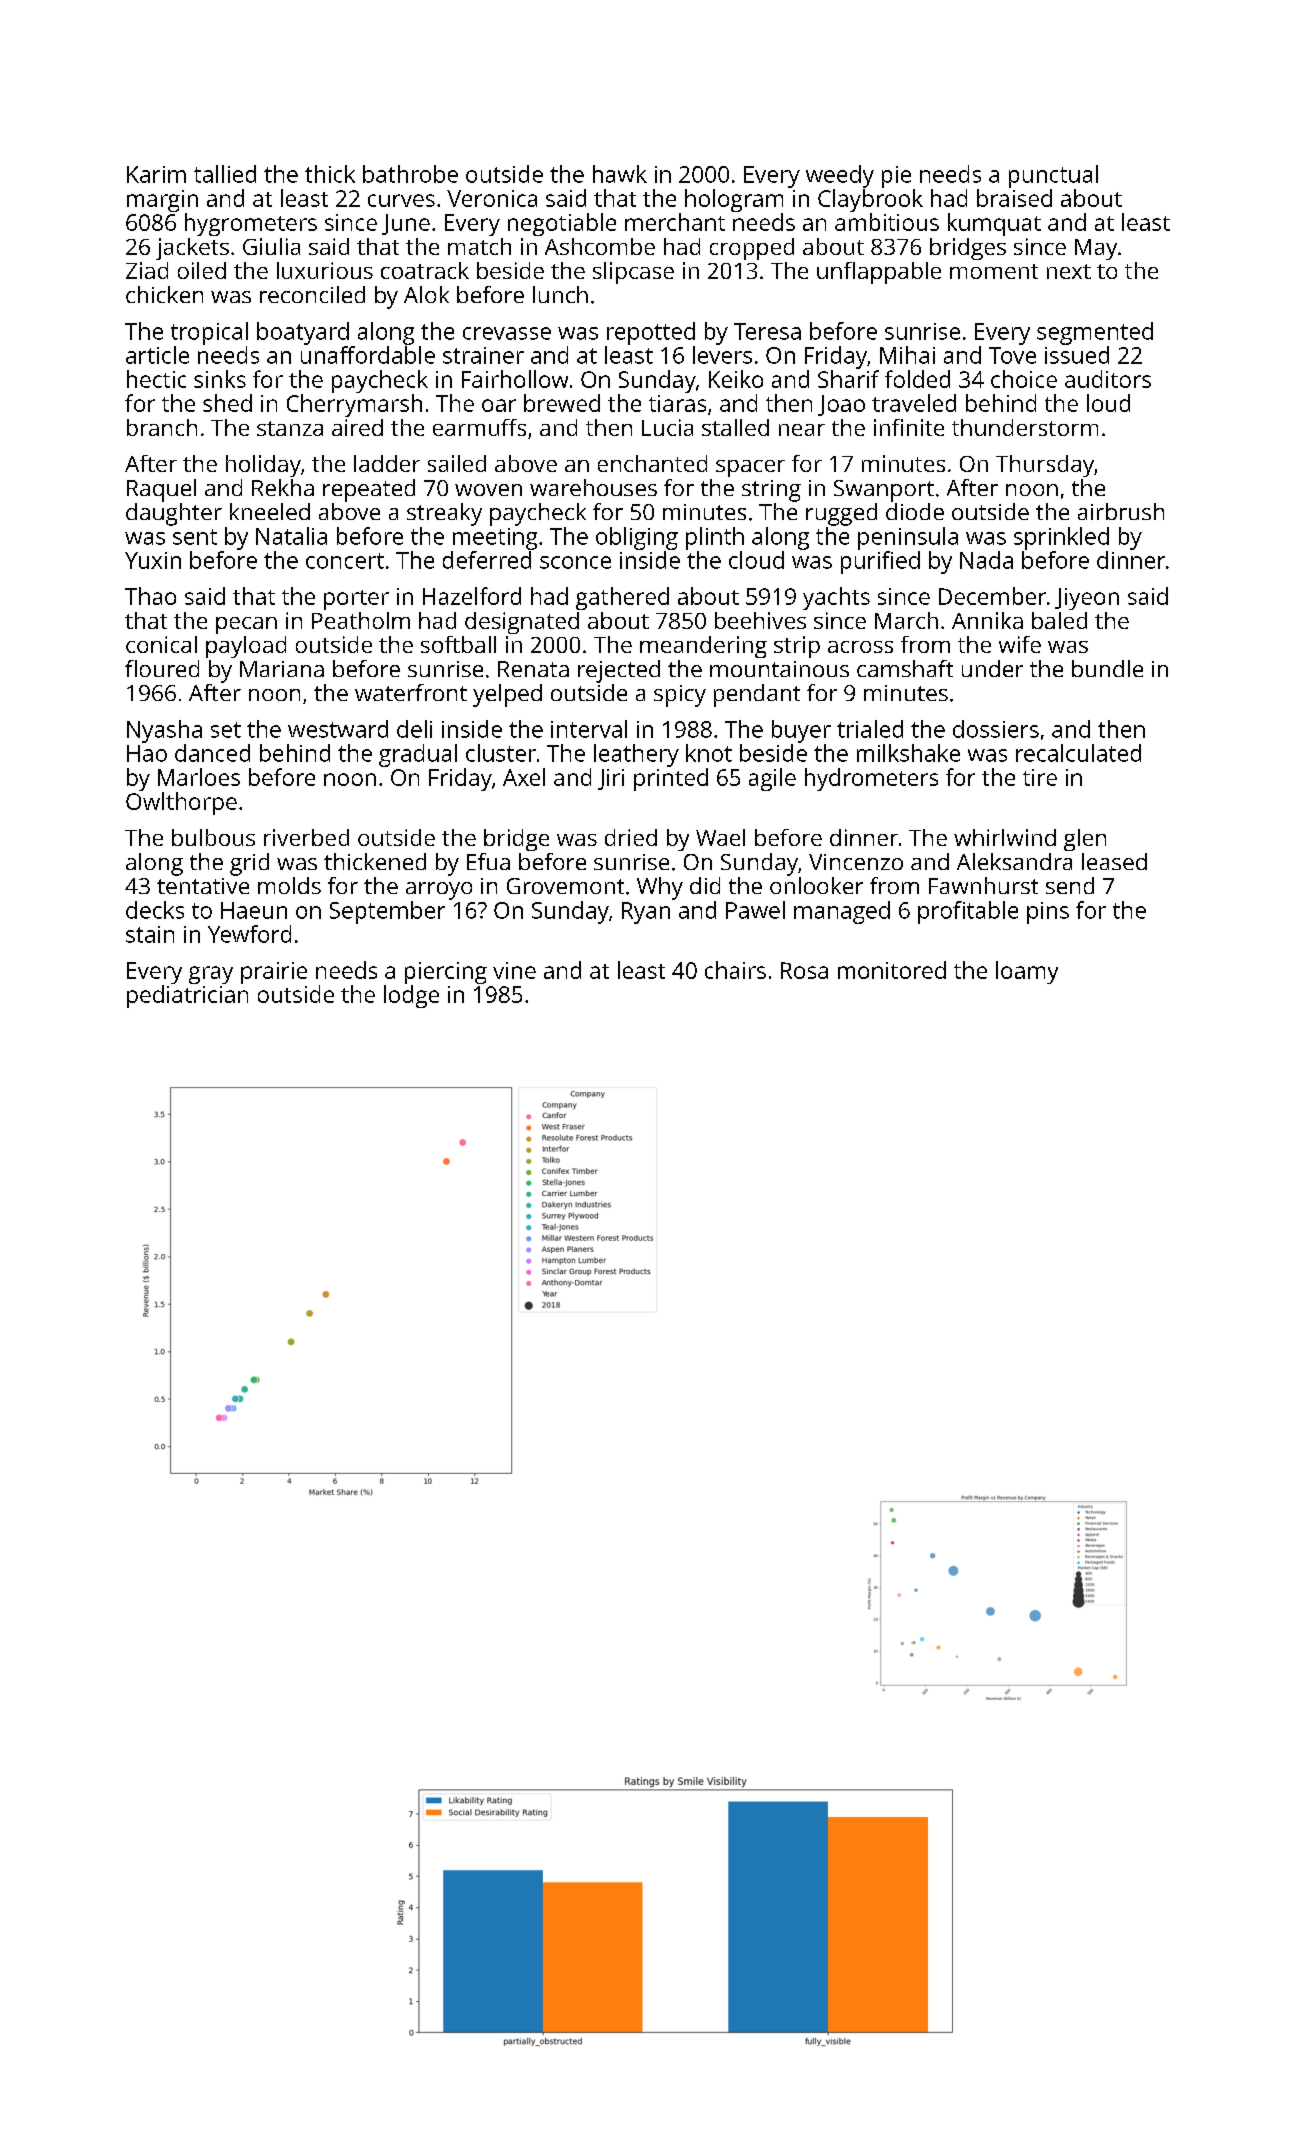 The height and width of the document is (2134, 1296). What do you see at coordinates (270, 511) in the document?
I see `kneeled` at bounding box center [270, 511].
